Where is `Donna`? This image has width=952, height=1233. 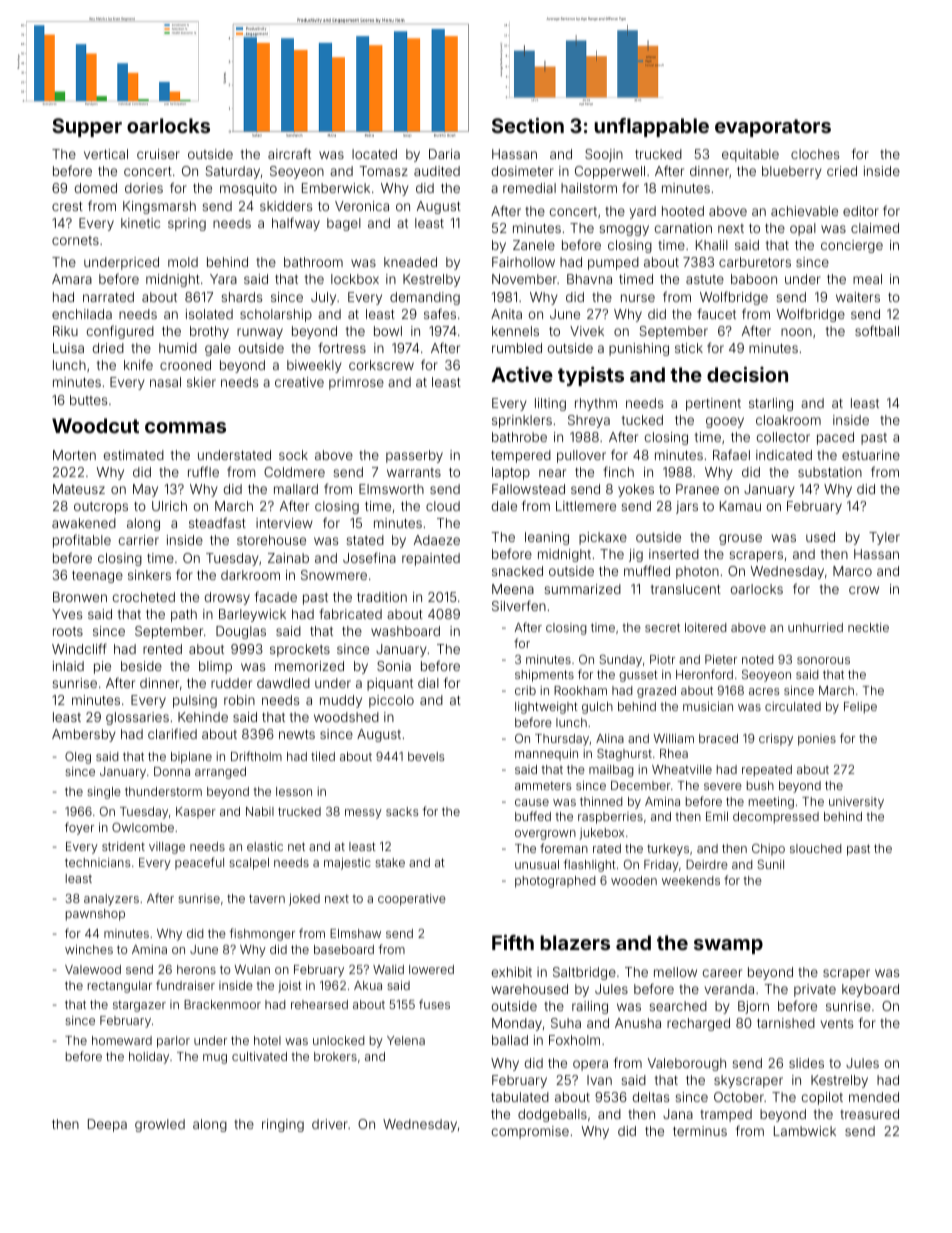
Donna is located at coordinates (172, 771).
